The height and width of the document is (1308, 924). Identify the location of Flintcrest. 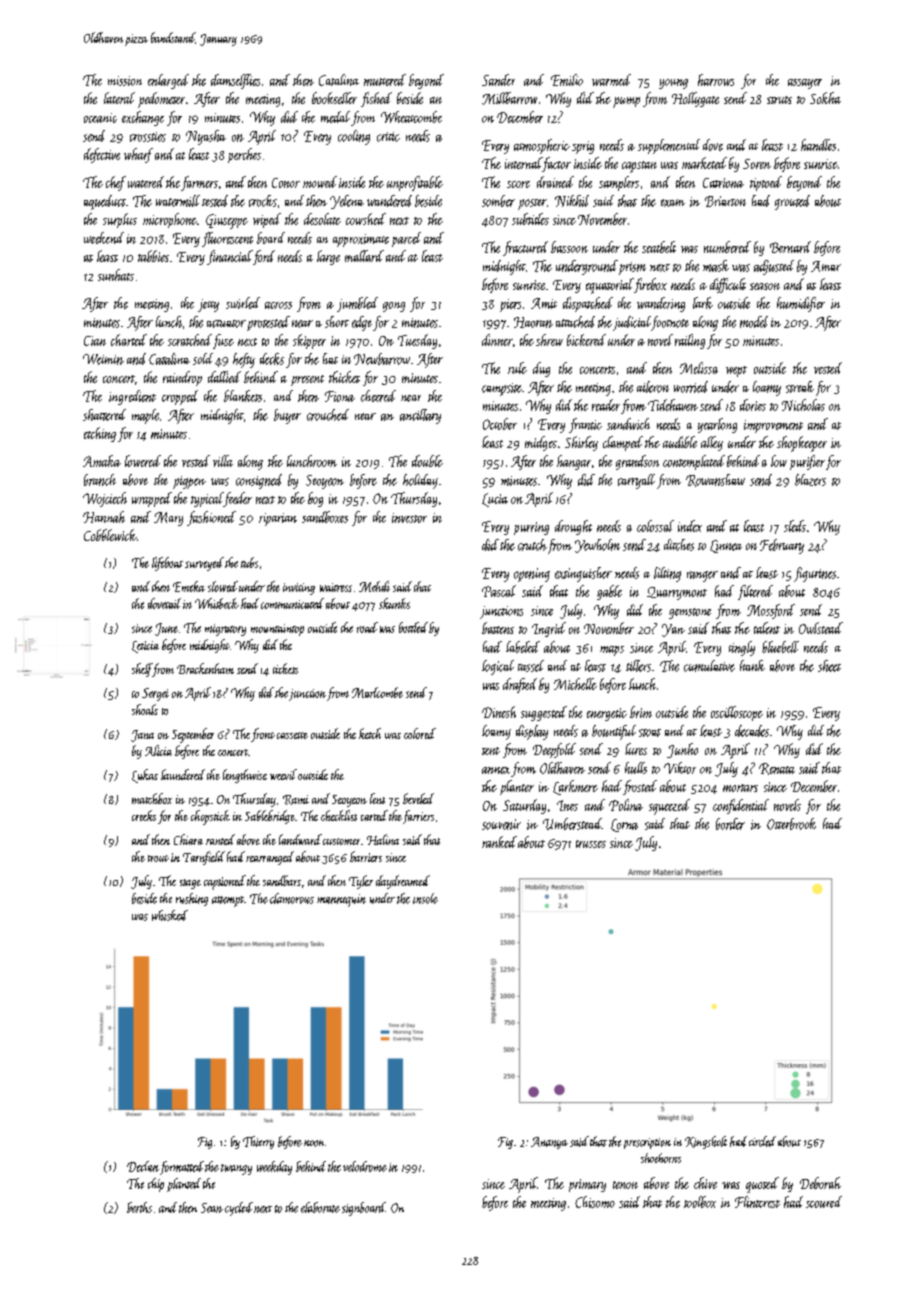
(757, 1202).
